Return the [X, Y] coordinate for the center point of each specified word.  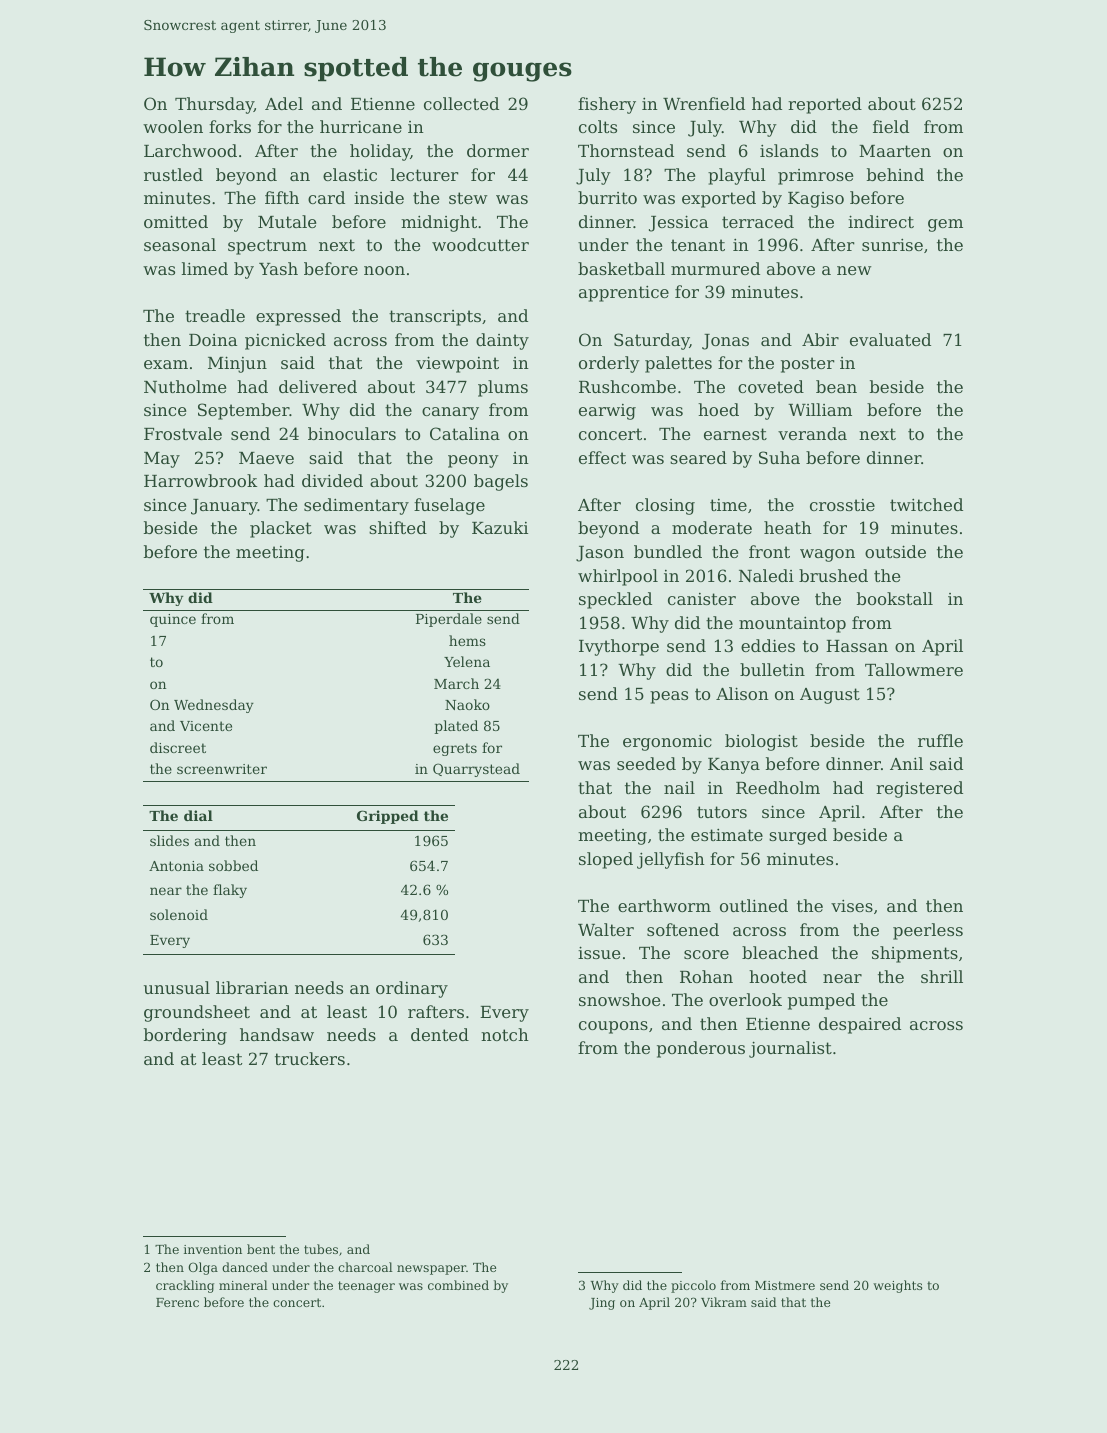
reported [825, 105]
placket [281, 529]
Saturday [651, 341]
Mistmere [785, 1285]
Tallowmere [914, 669]
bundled [668, 551]
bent [261, 1249]
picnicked [285, 341]
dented [440, 1034]
